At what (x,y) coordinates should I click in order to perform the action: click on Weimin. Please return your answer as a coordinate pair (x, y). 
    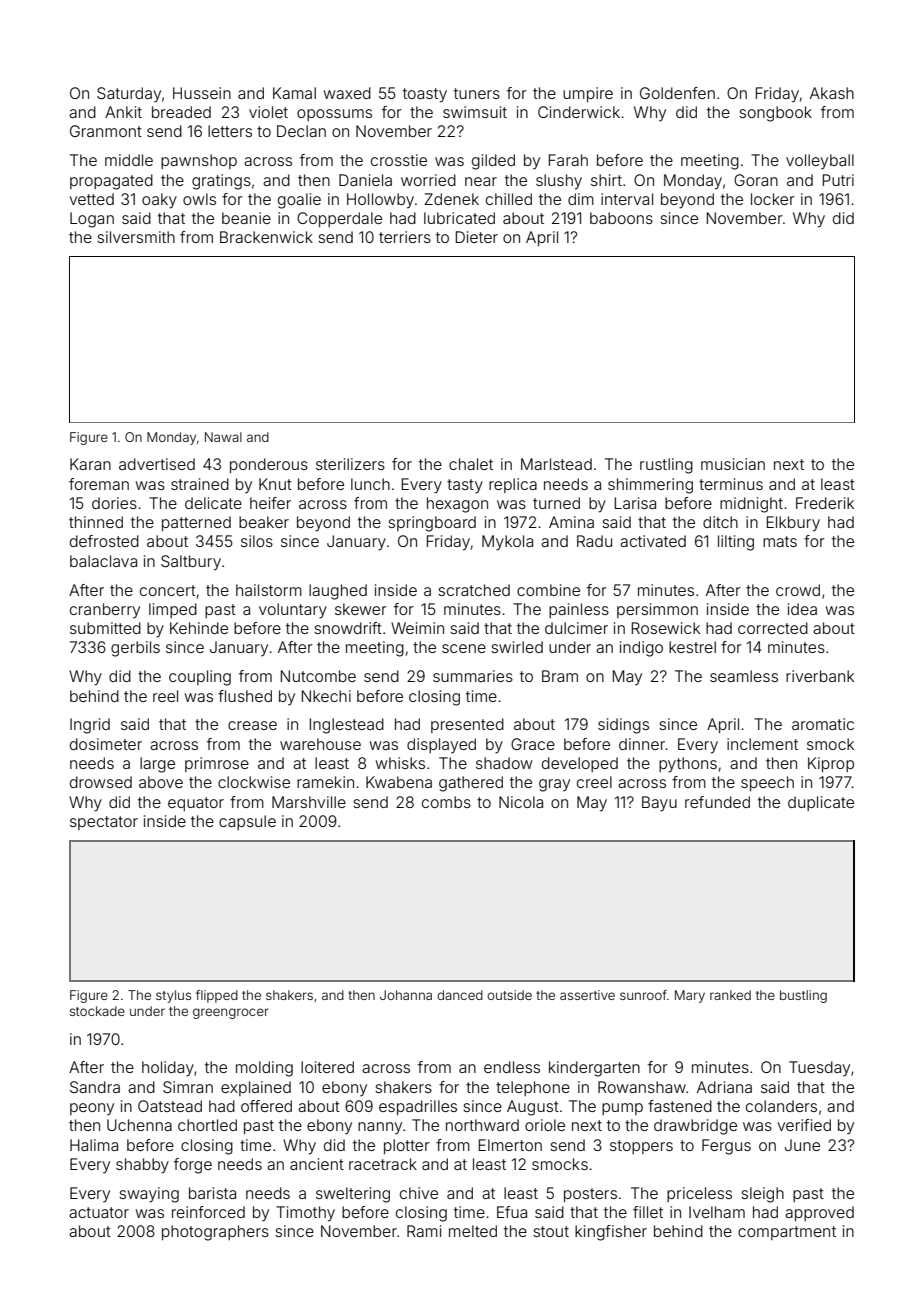
    Looking at the image, I should click on (417, 628).
